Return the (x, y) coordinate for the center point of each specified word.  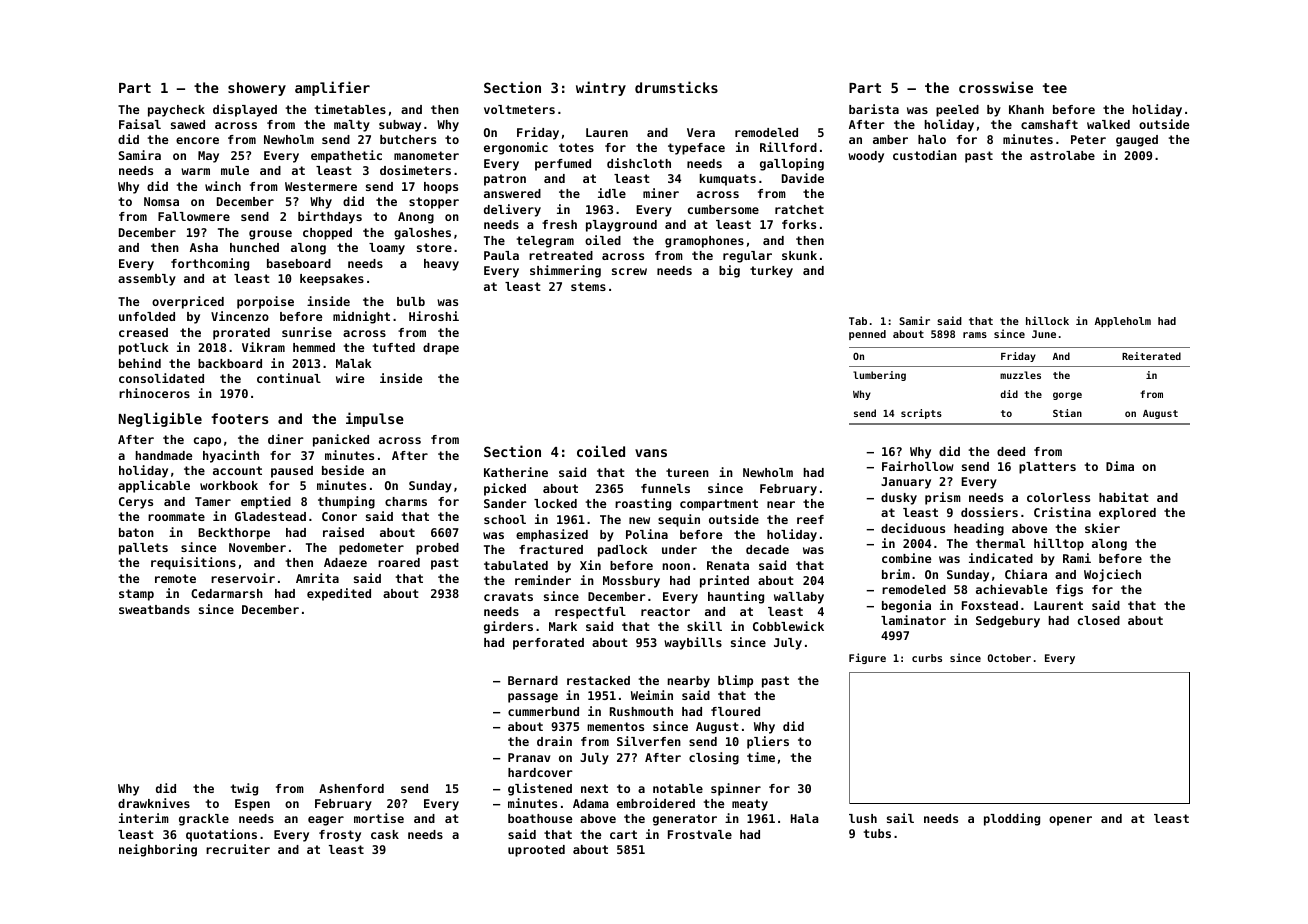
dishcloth (639, 163)
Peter (1088, 139)
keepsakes (332, 280)
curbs (927, 658)
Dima (1120, 466)
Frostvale (700, 834)
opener (1070, 821)
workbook (229, 485)
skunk (799, 255)
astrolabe (1062, 155)
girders (508, 627)
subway (400, 126)
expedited (339, 594)
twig (244, 789)
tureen (687, 472)
